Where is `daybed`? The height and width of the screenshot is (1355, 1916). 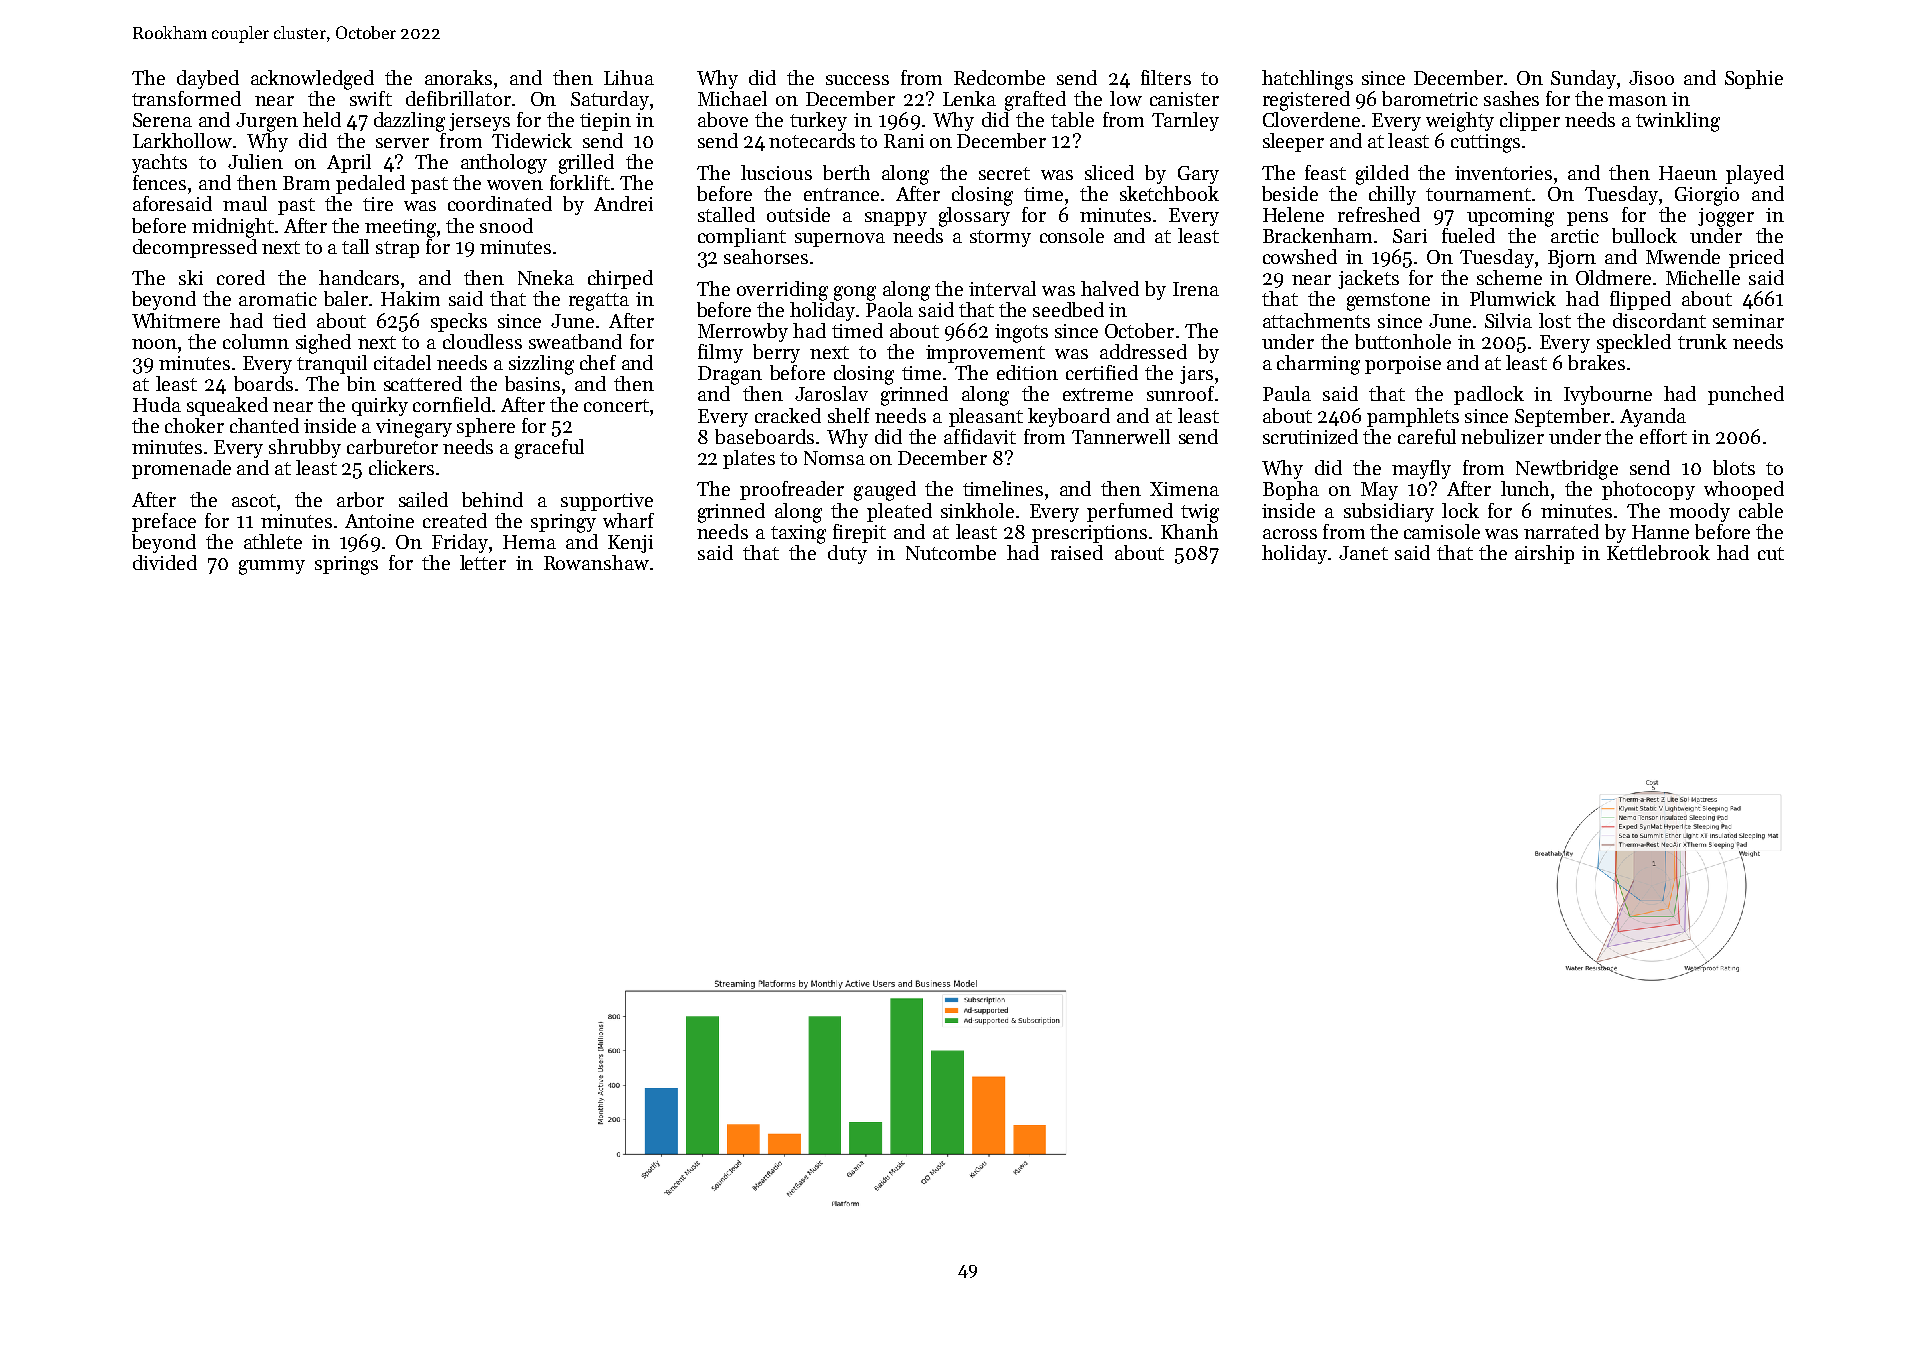 daybed is located at coordinates (208, 79).
